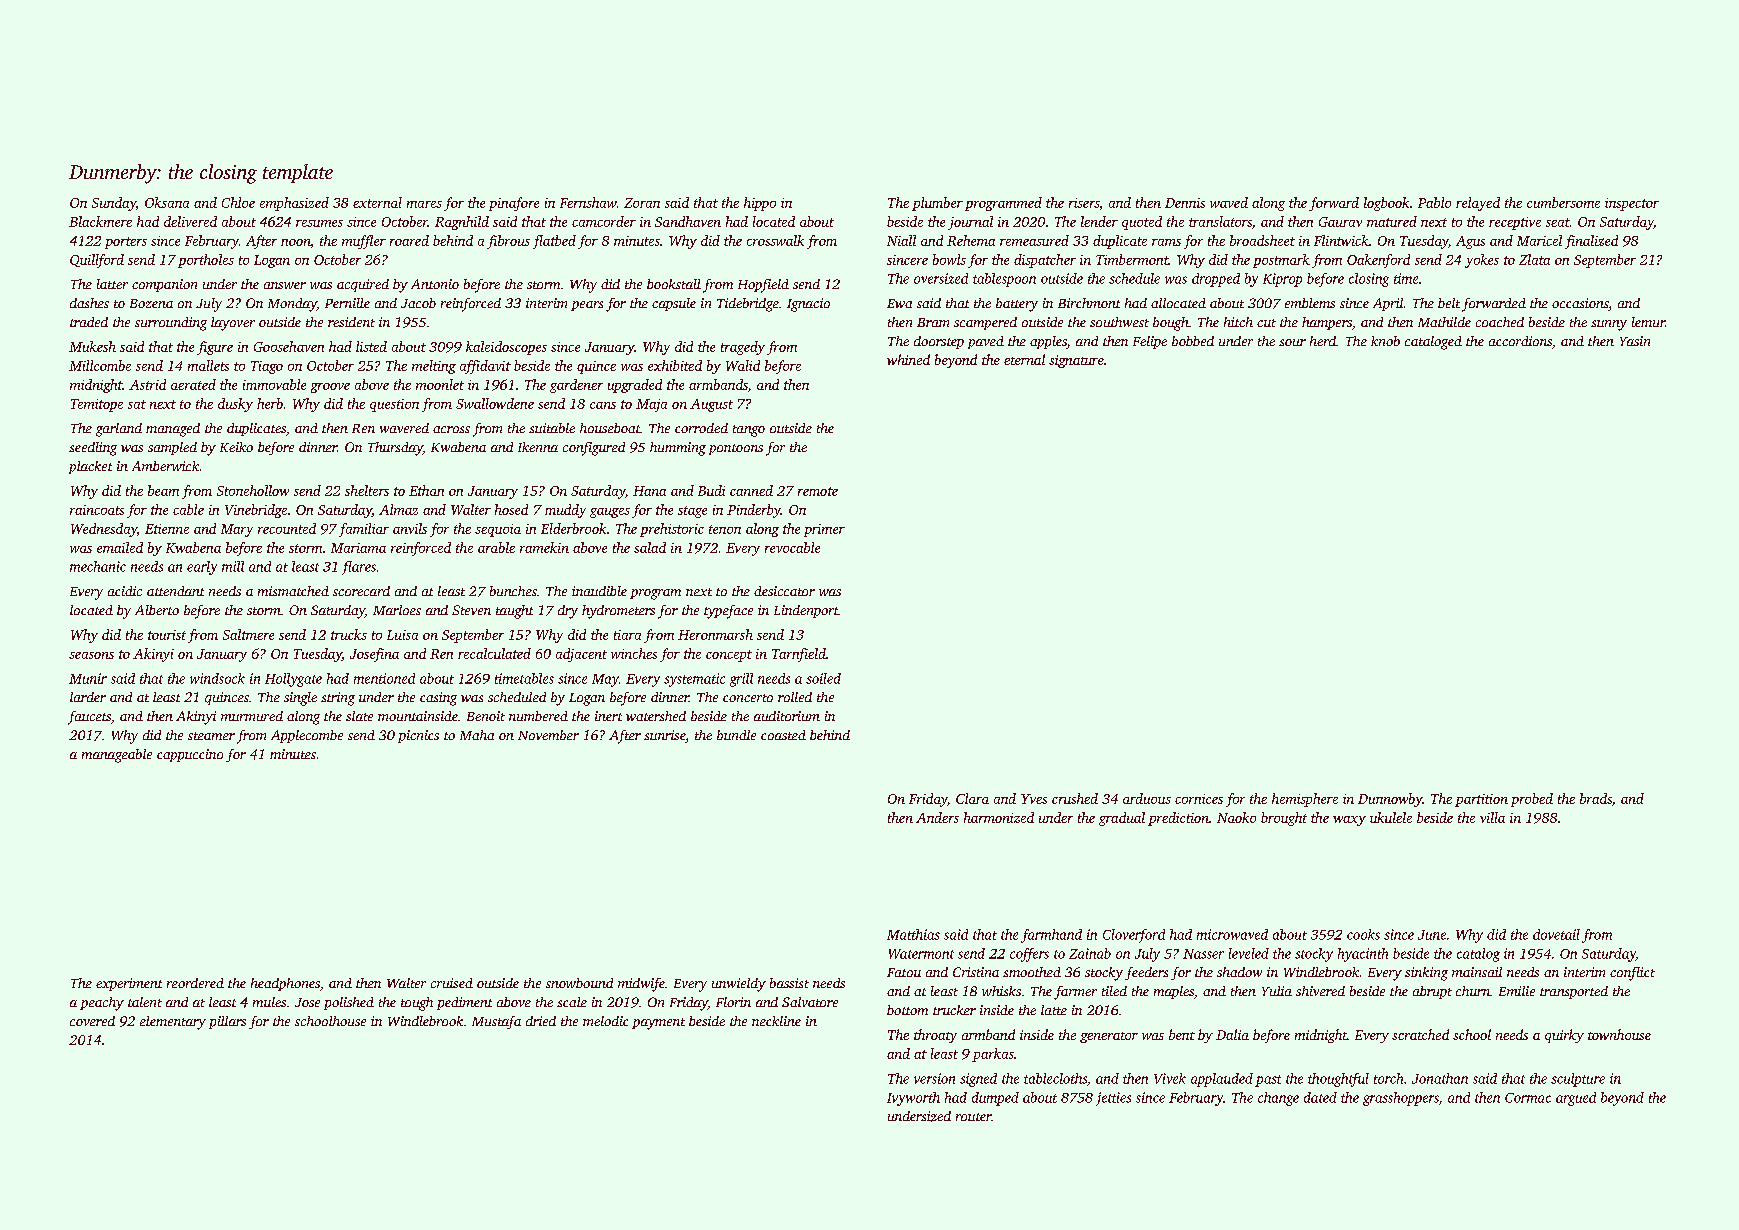 The height and width of the screenshot is (1230, 1739). What do you see at coordinates (913, 934) in the screenshot?
I see `Matthias` at bounding box center [913, 934].
